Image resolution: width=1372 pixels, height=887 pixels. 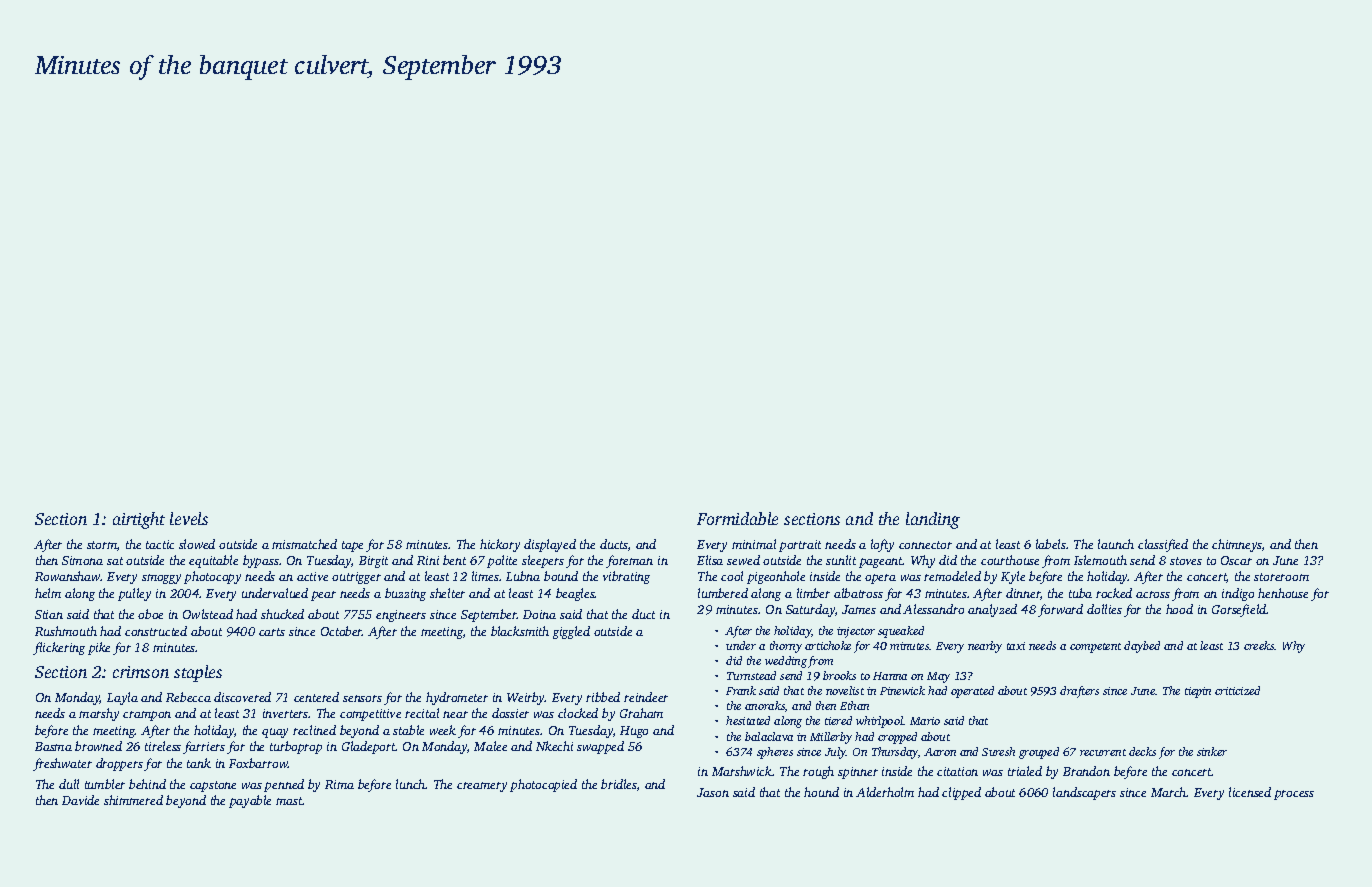 I want to click on marshy, so click(x=99, y=714).
